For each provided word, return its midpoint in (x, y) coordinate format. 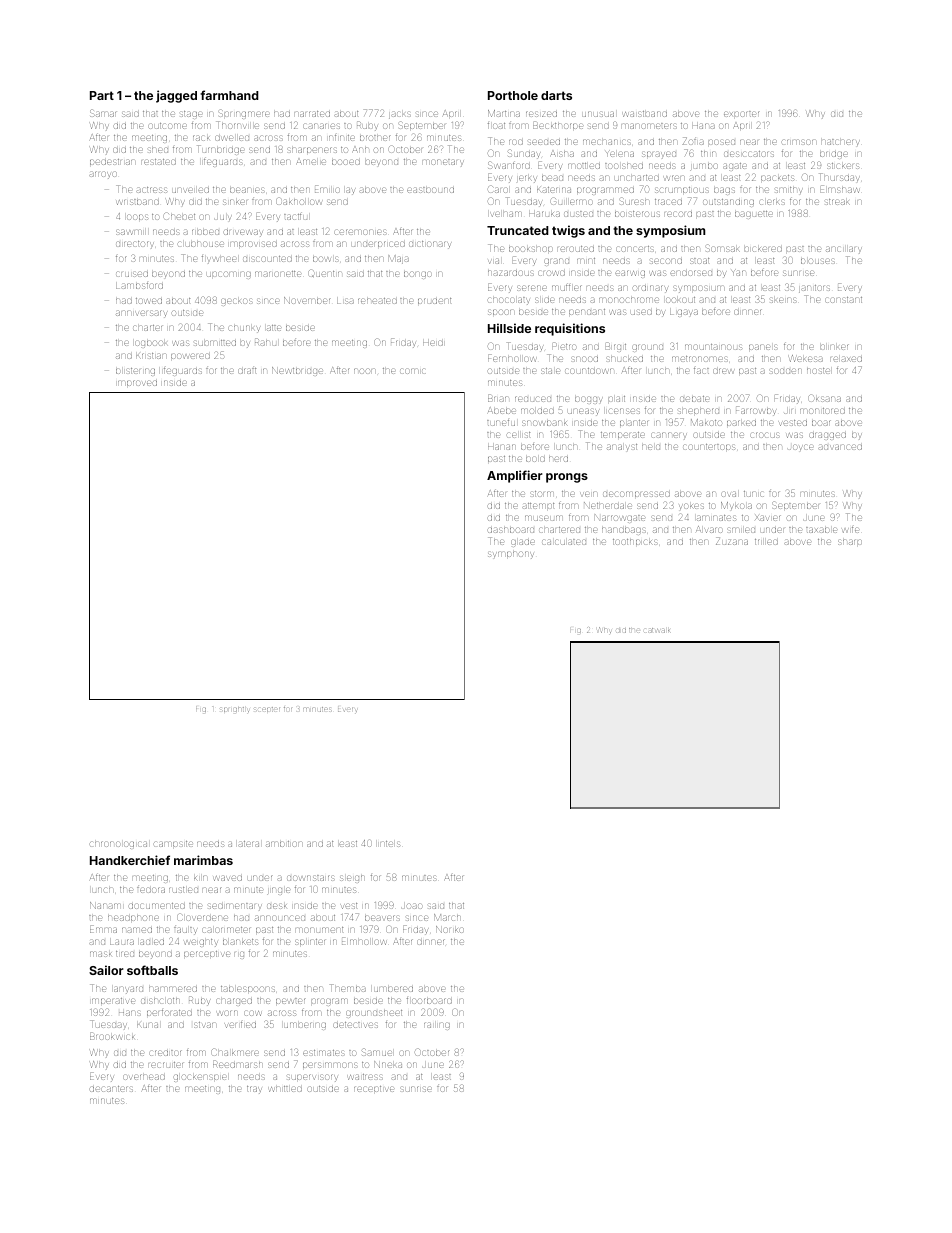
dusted (578, 214)
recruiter (165, 1065)
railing (437, 1026)
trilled (766, 542)
